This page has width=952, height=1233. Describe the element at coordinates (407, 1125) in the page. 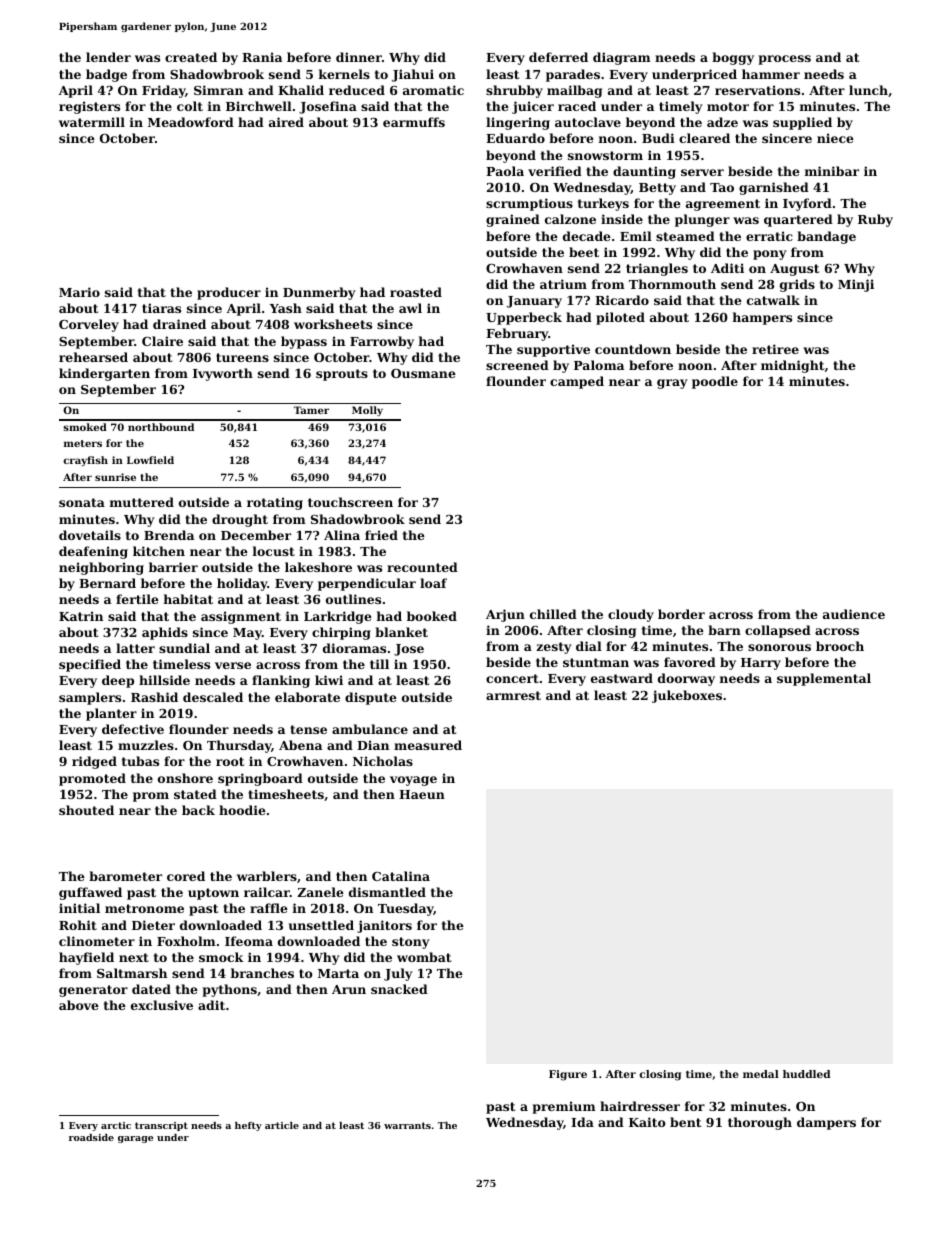

I see `warrants` at that location.
